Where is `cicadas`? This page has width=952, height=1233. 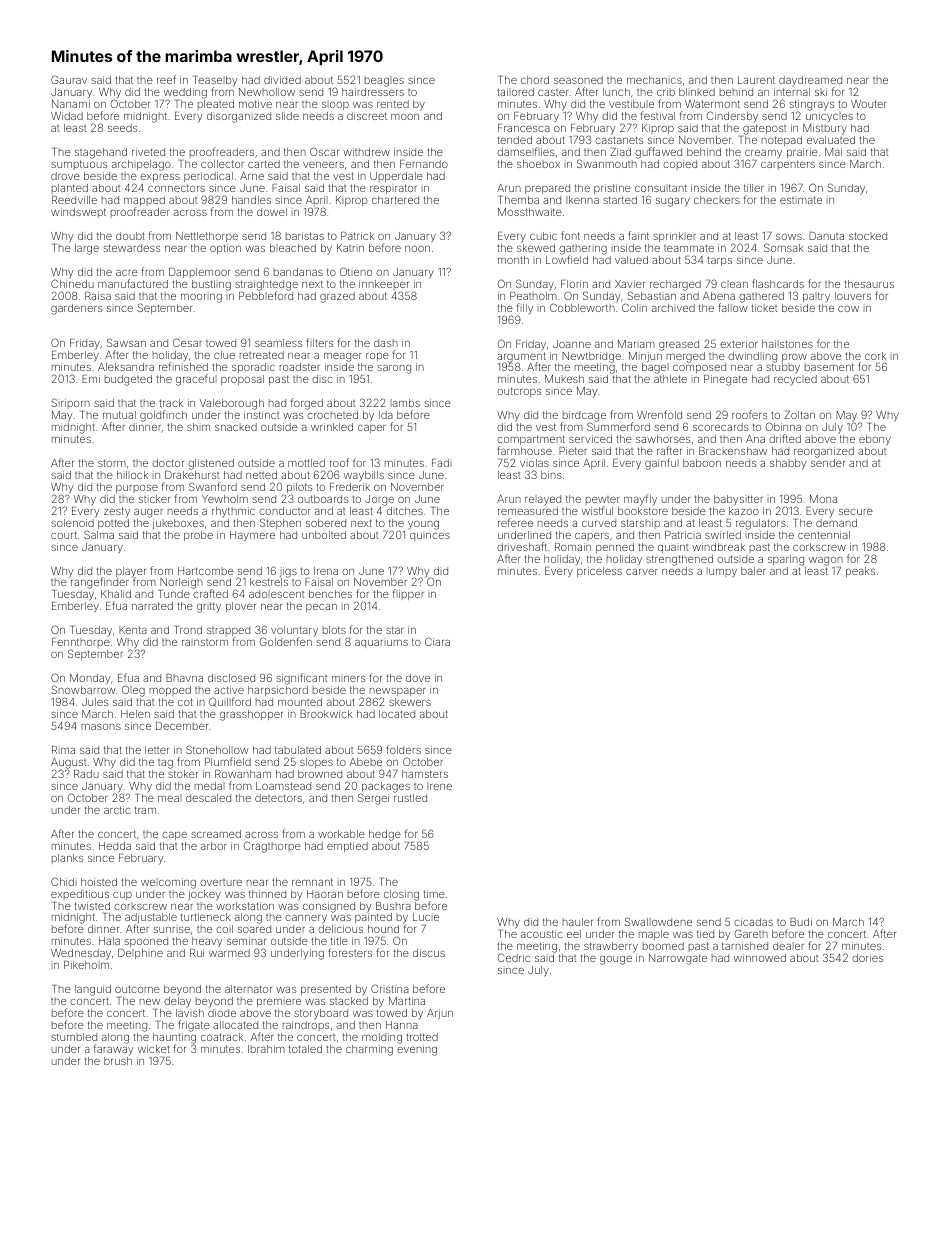 cicadas is located at coordinates (753, 922).
